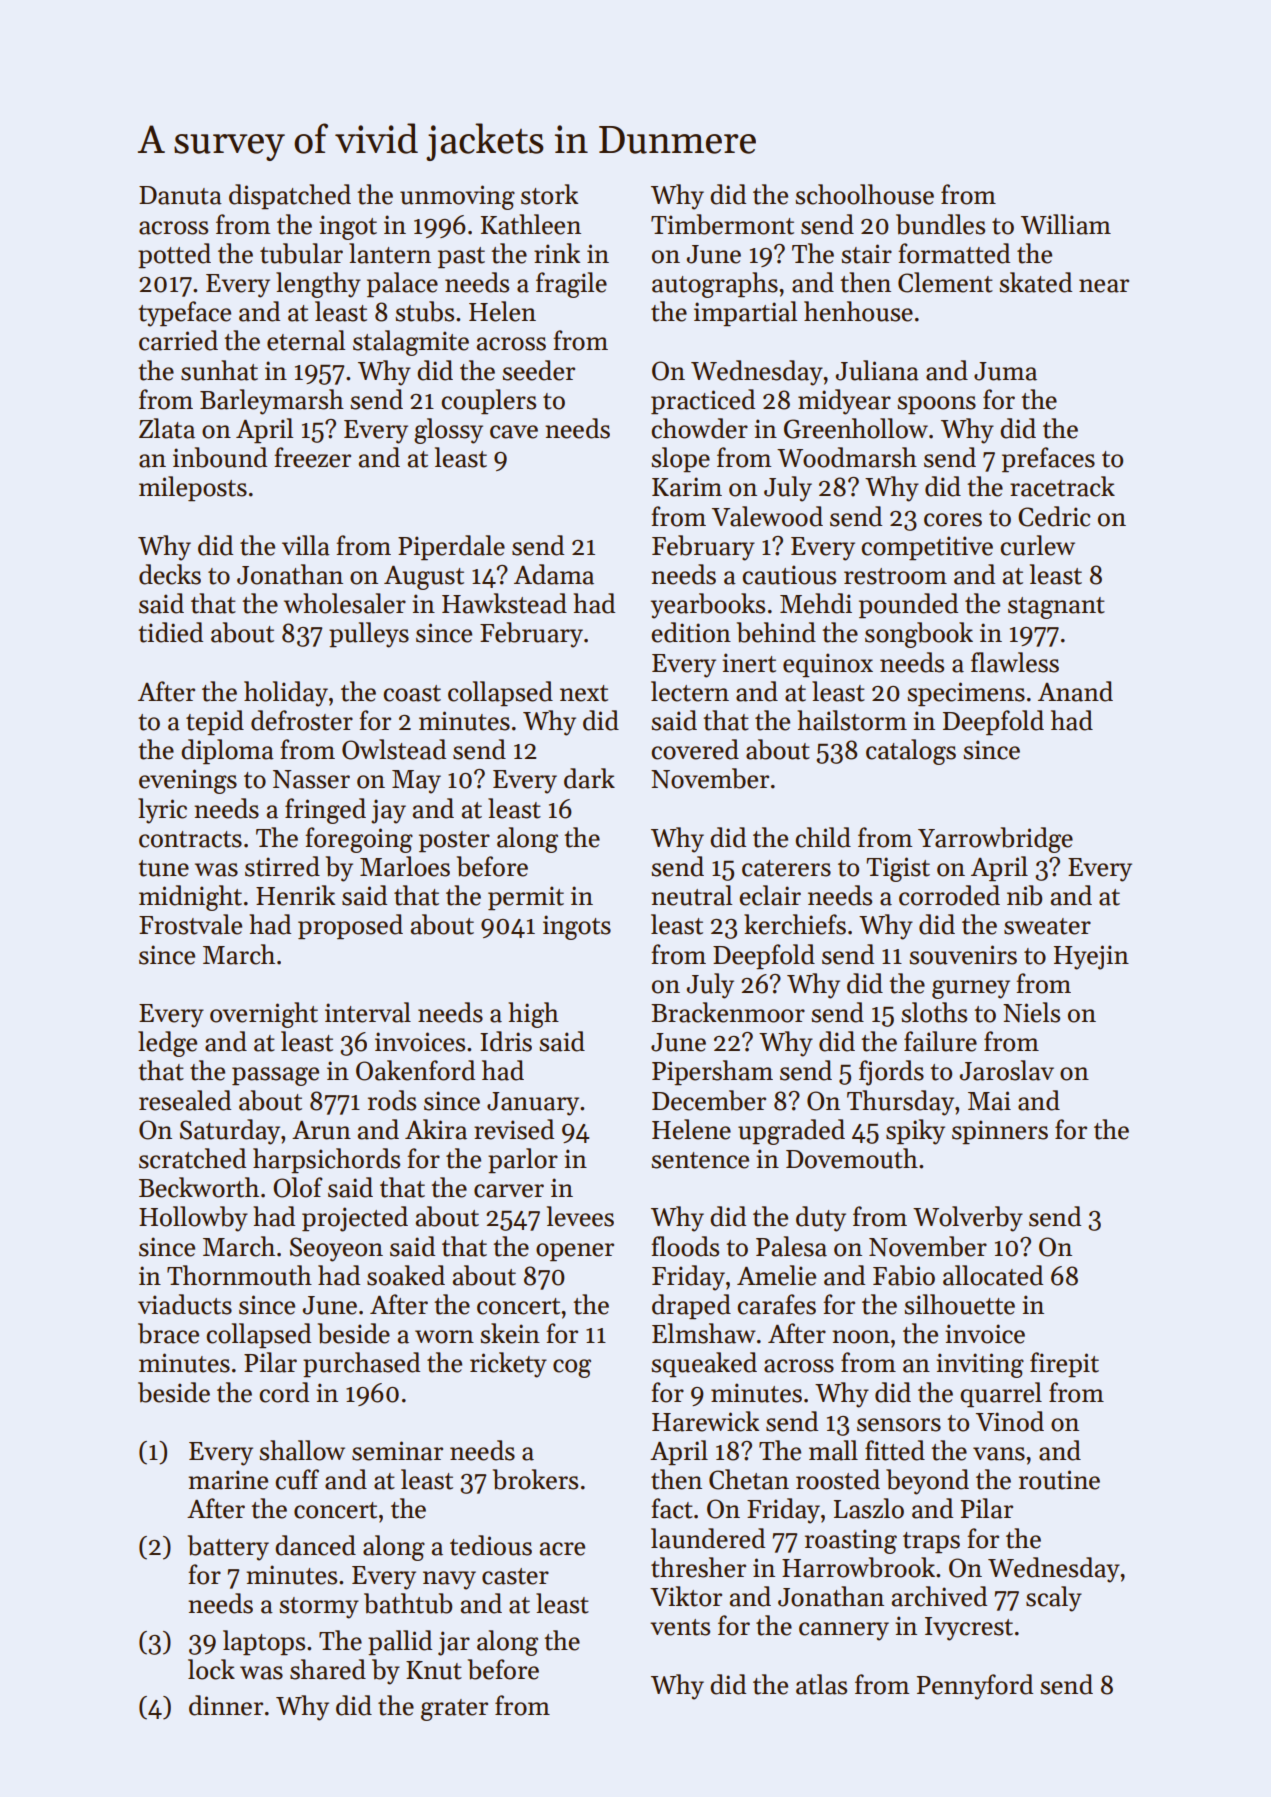 This page has width=1271, height=1797. I want to click on grater, so click(454, 1710).
